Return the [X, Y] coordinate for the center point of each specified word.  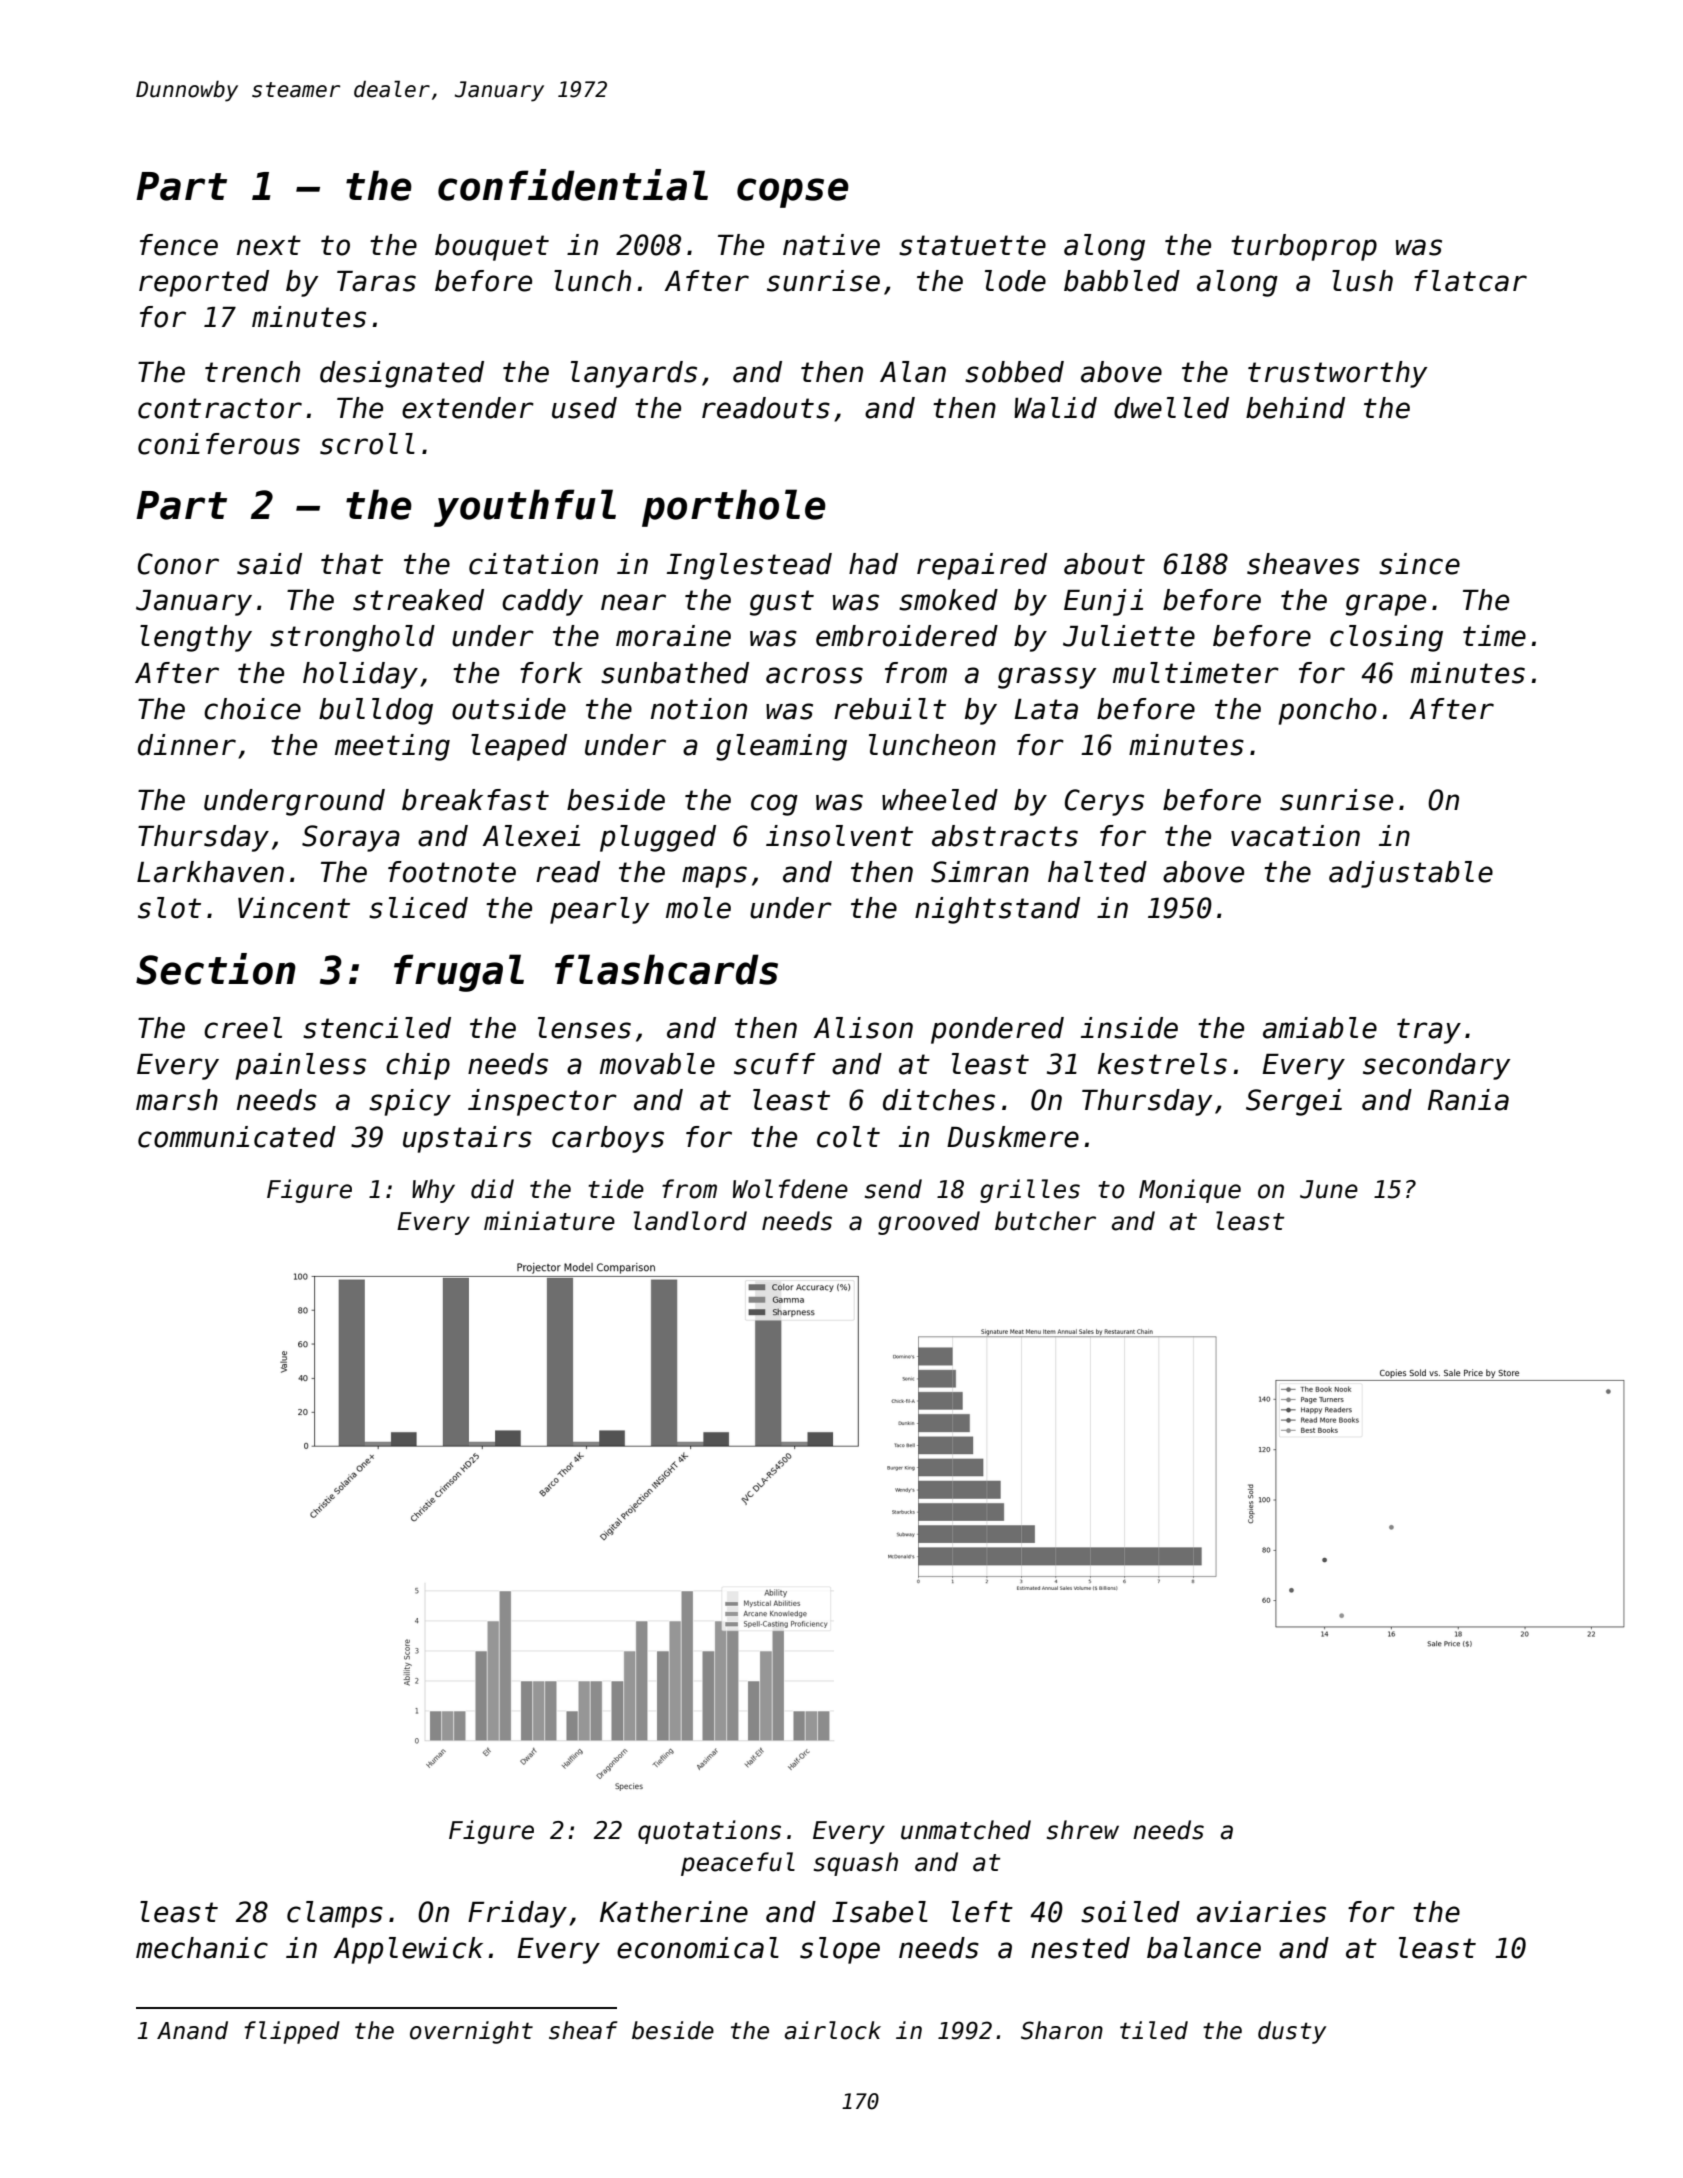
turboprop [1304, 247]
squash [856, 1864]
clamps [335, 1914]
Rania [1468, 1100]
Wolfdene [790, 1189]
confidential [573, 185]
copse [793, 193]
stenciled [377, 1028]
